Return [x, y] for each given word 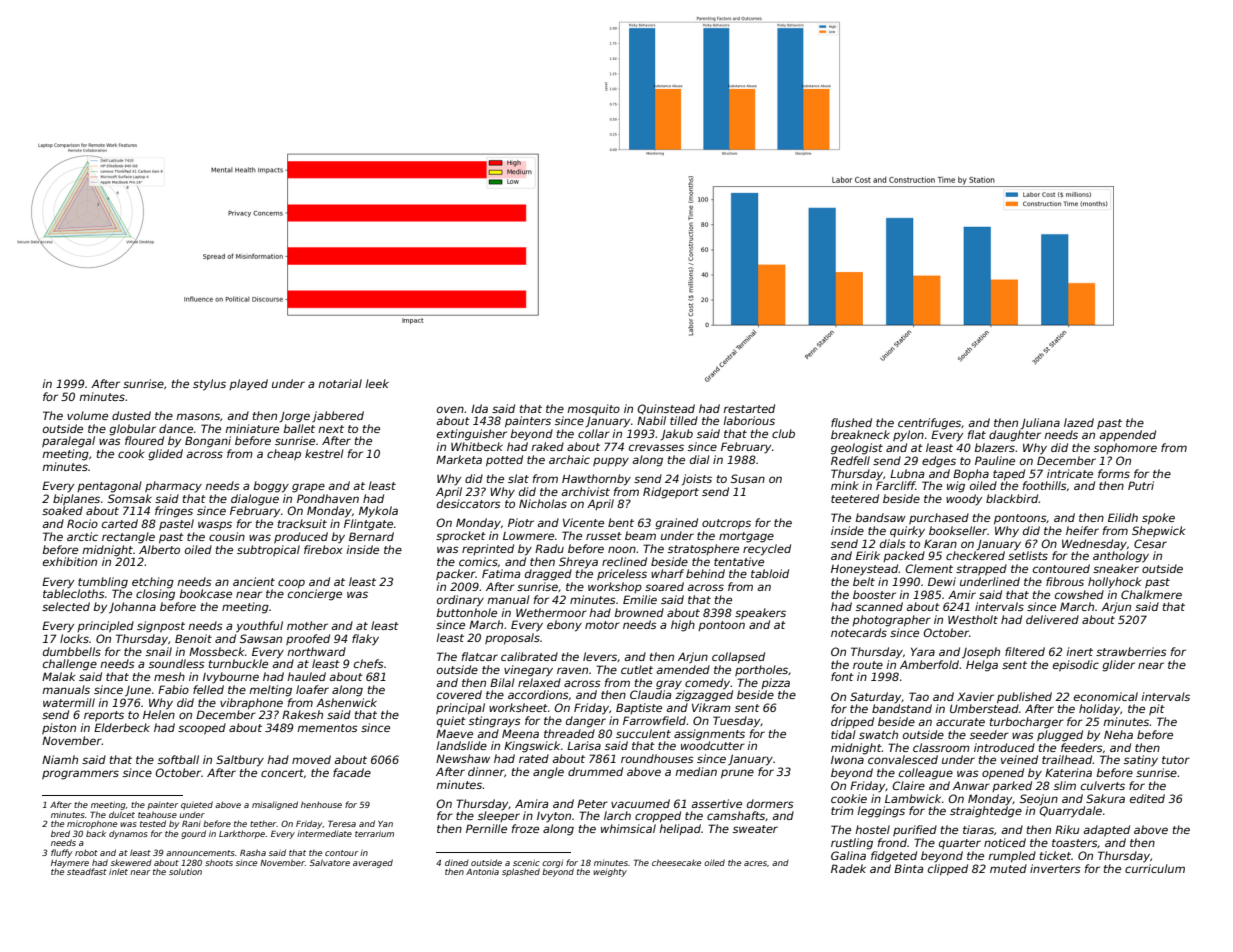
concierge [315, 595]
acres [755, 863]
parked [1012, 786]
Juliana [1040, 424]
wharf [667, 573]
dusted [131, 415]
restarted [749, 408]
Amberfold [929, 664]
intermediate [324, 833]
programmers [80, 775]
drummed [595, 771]
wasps [215, 525]
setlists [1028, 555]
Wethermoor [551, 612]
